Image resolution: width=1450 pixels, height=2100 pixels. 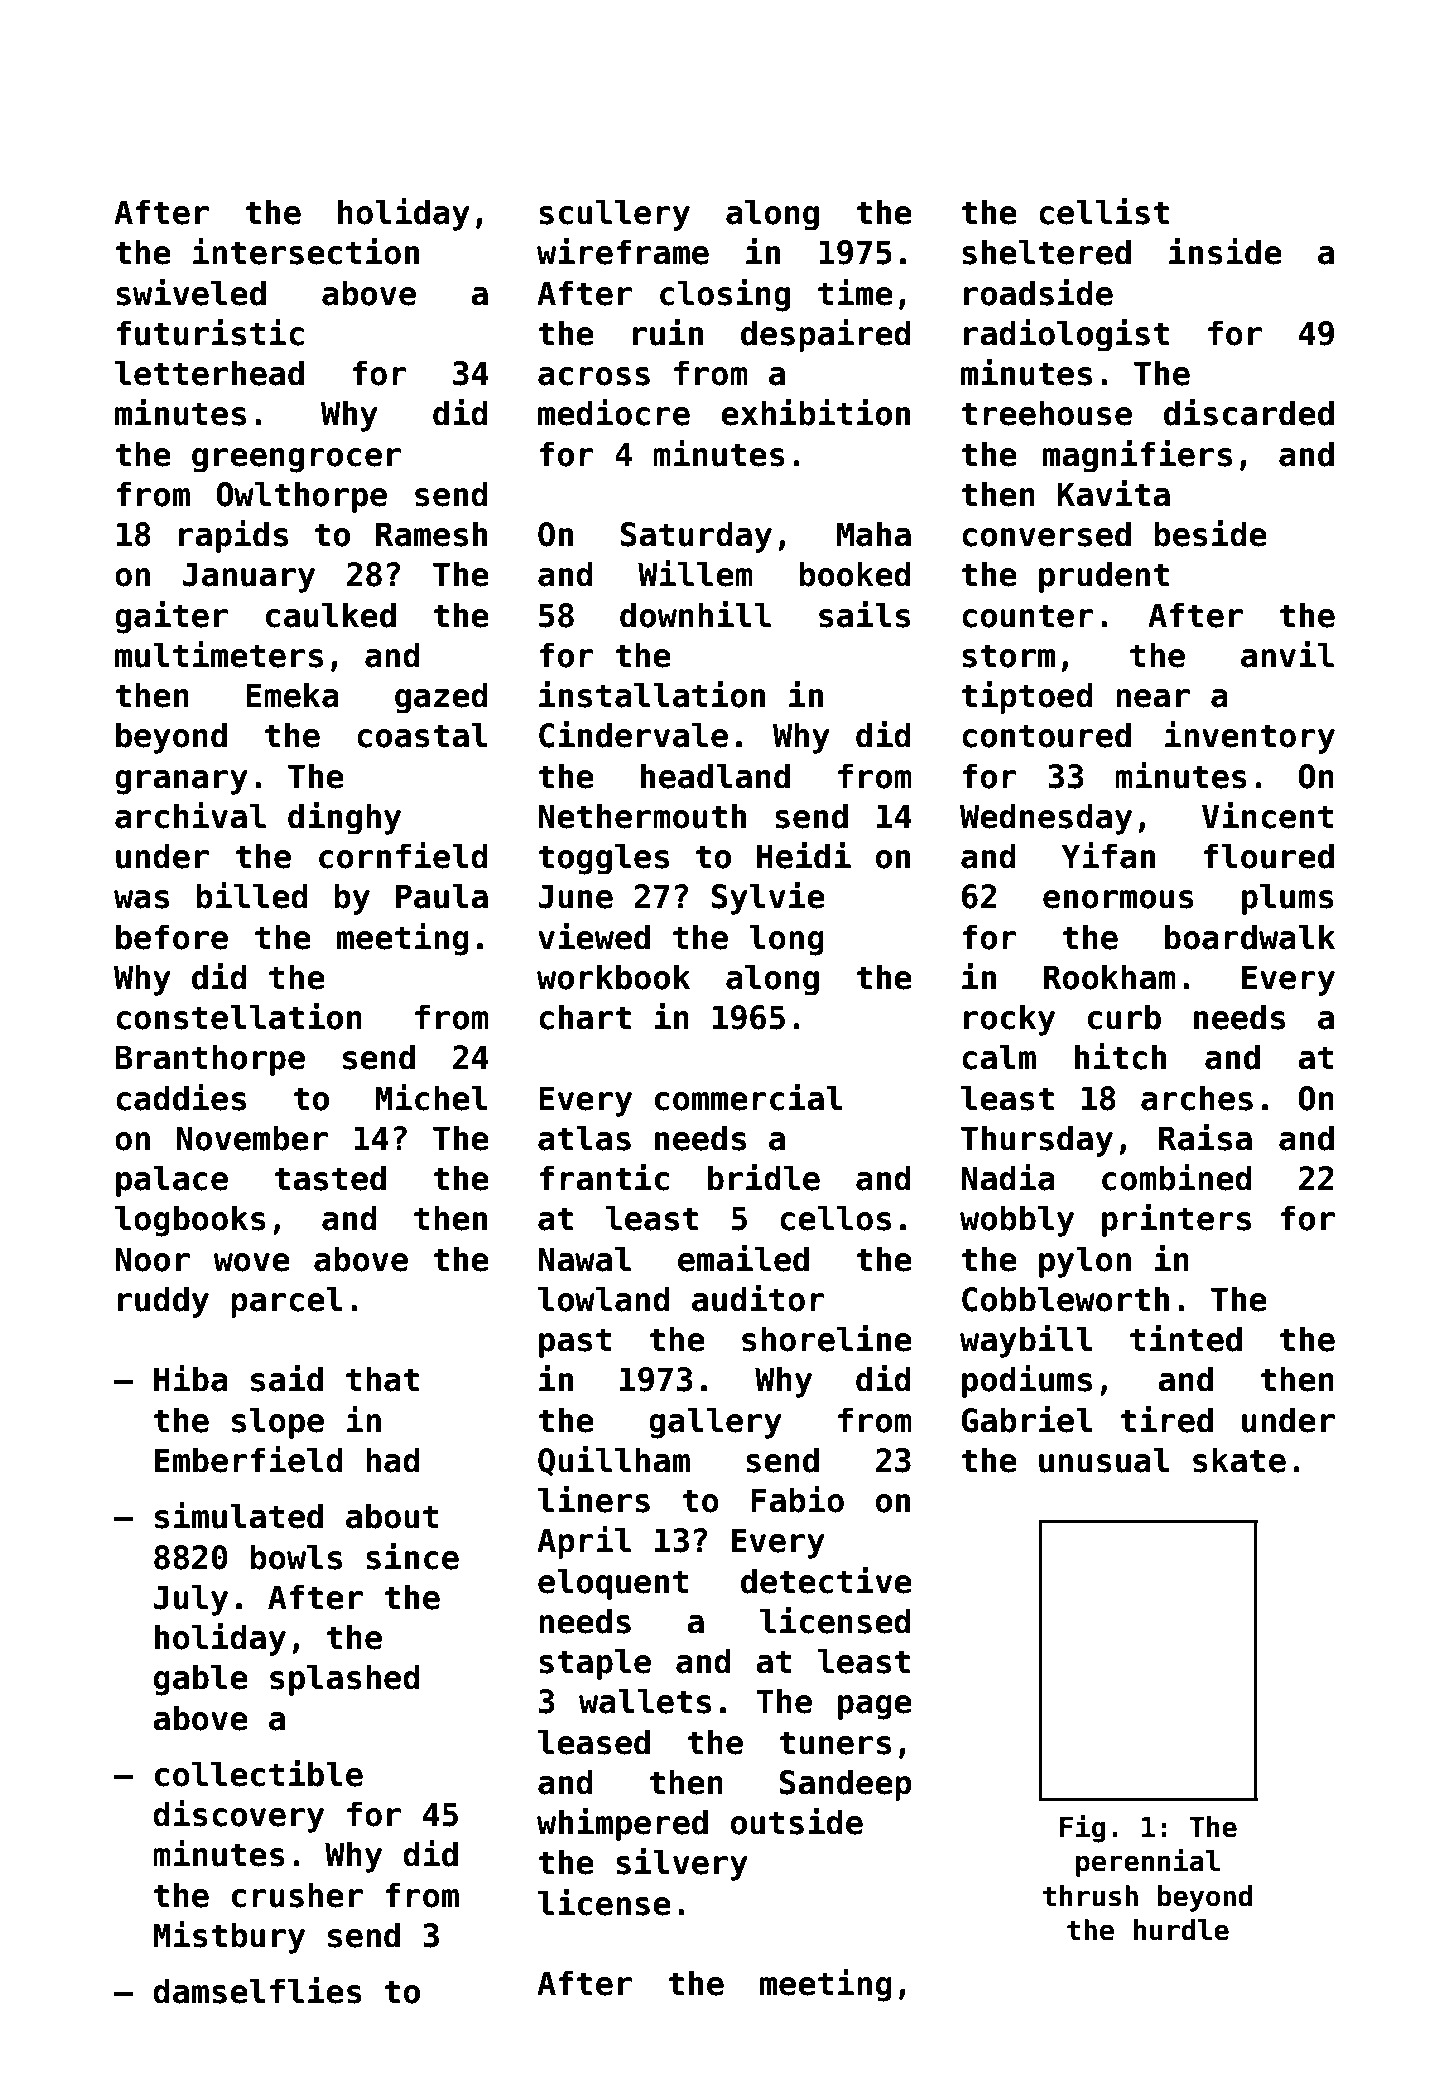 What do you see at coordinates (306, 251) in the screenshot?
I see `intersection` at bounding box center [306, 251].
